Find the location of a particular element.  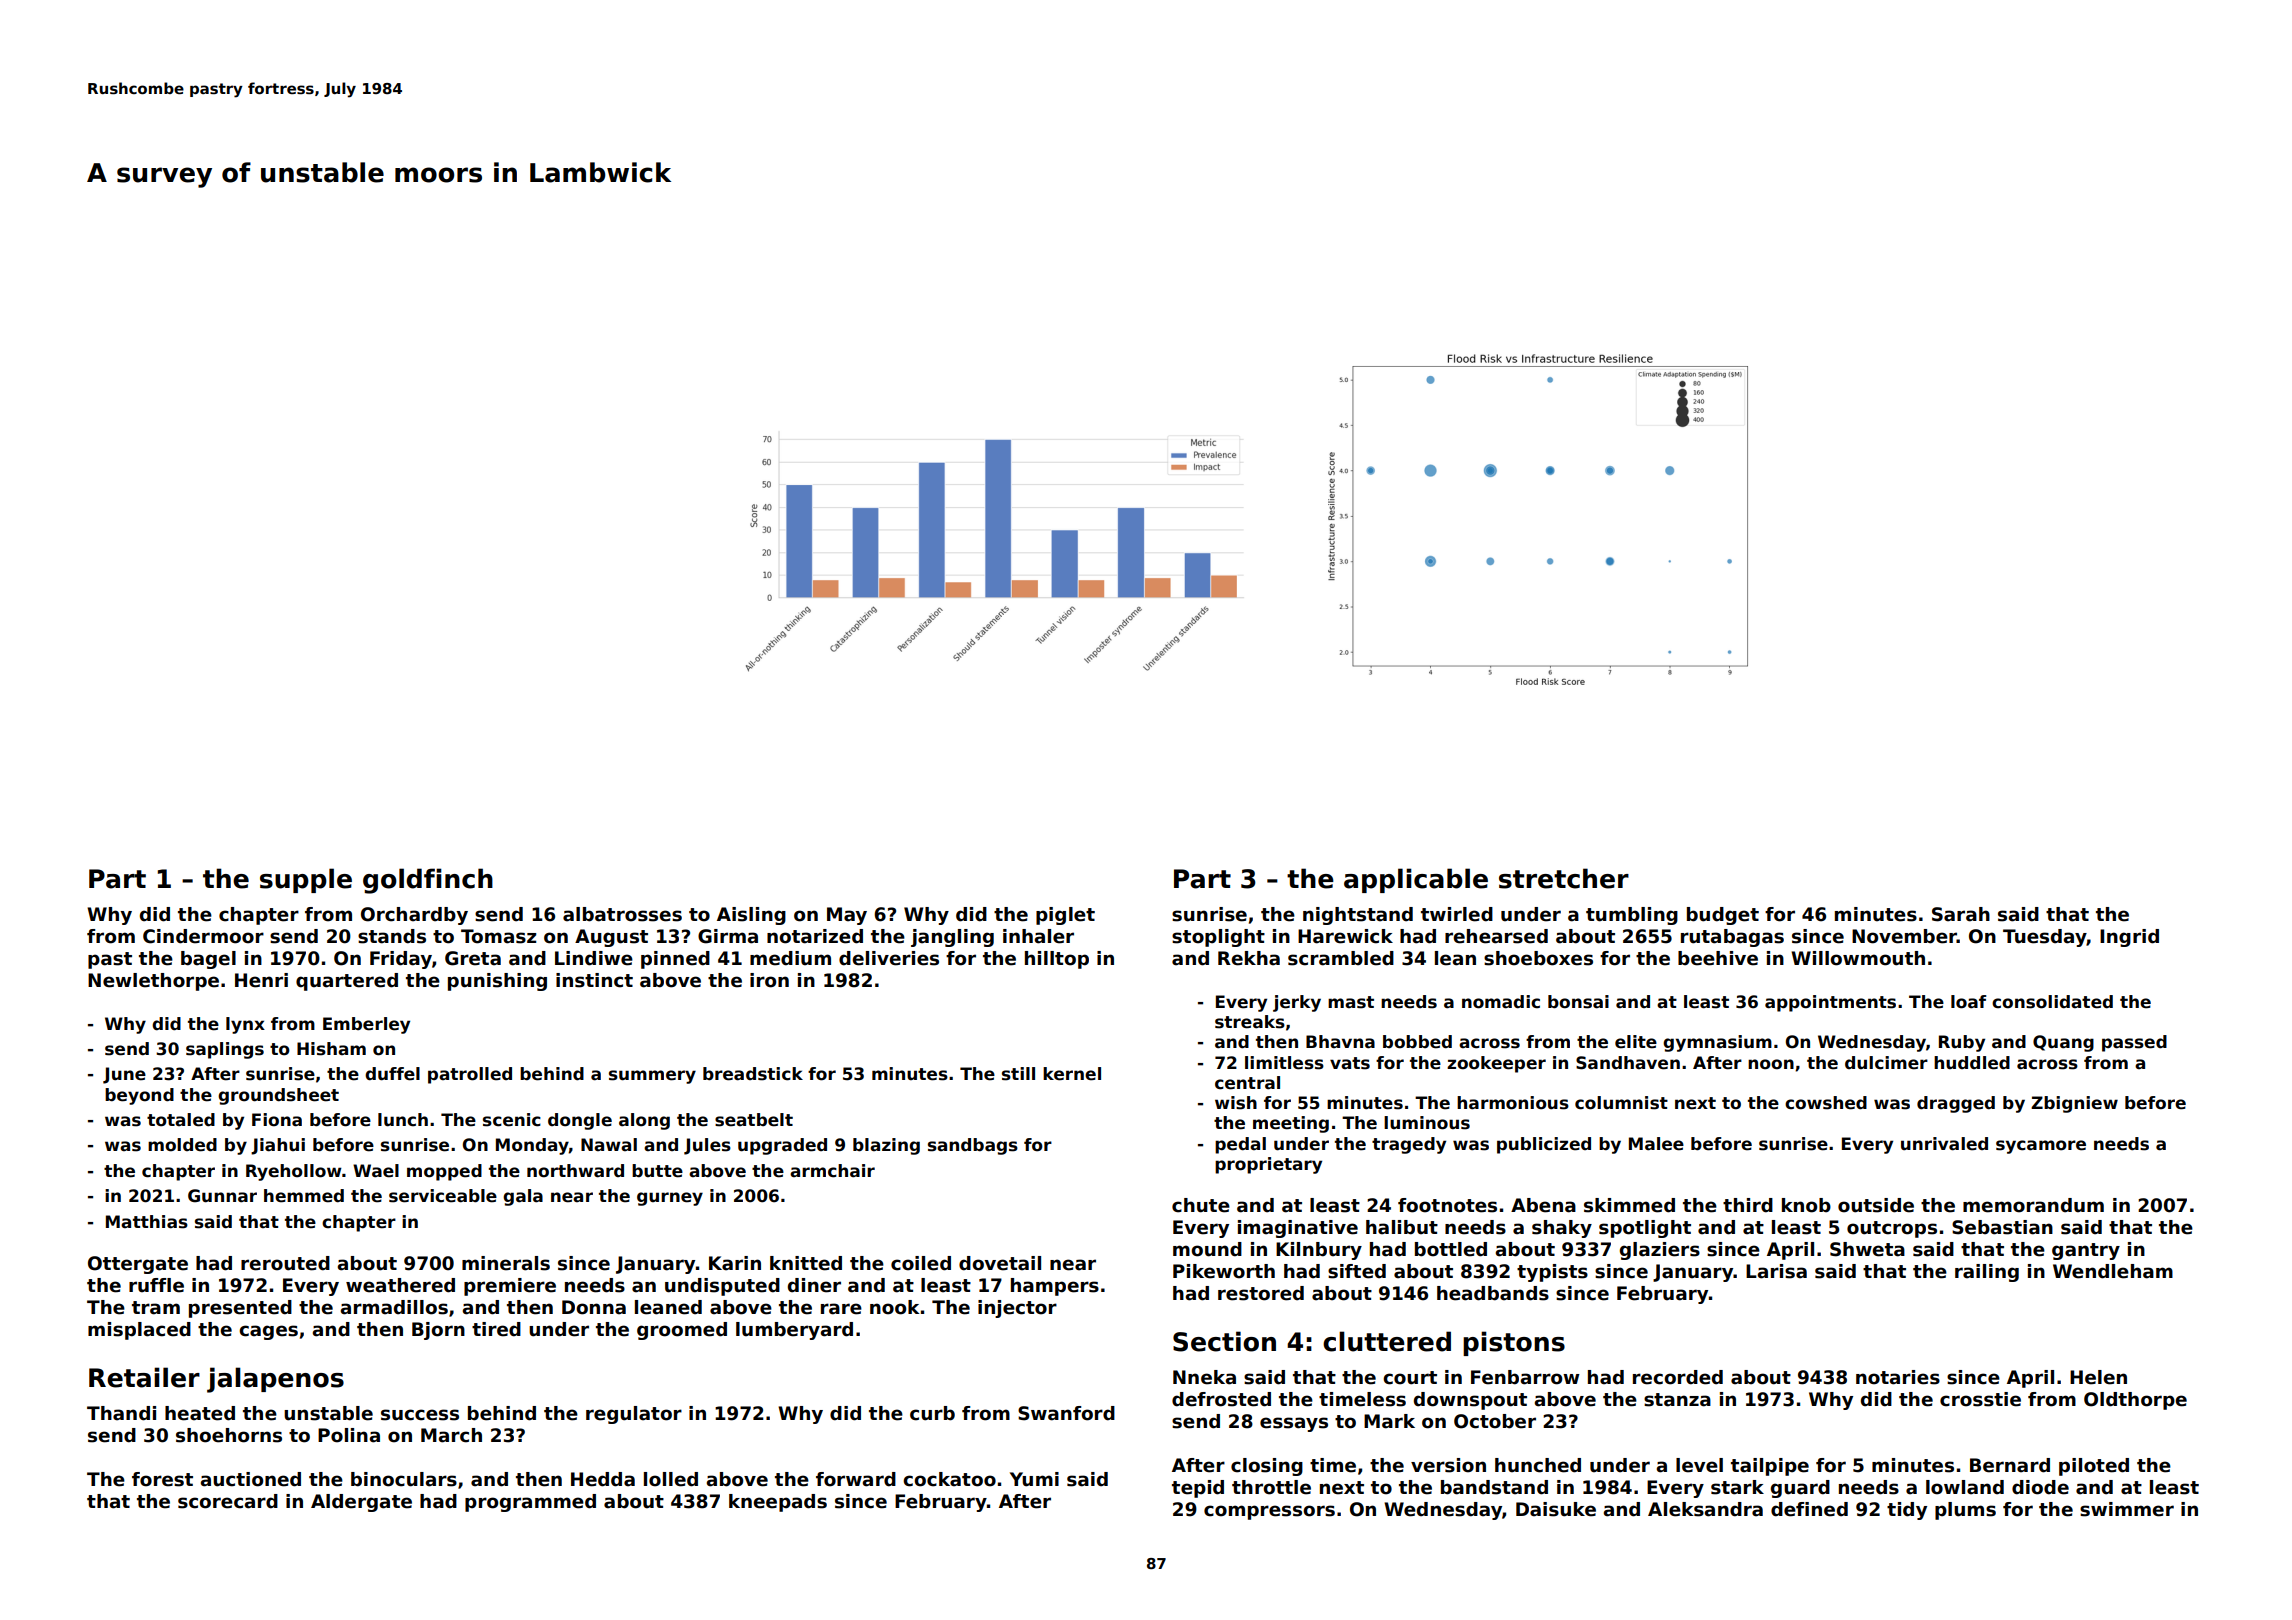

bottled is located at coordinates (1451, 1249).
